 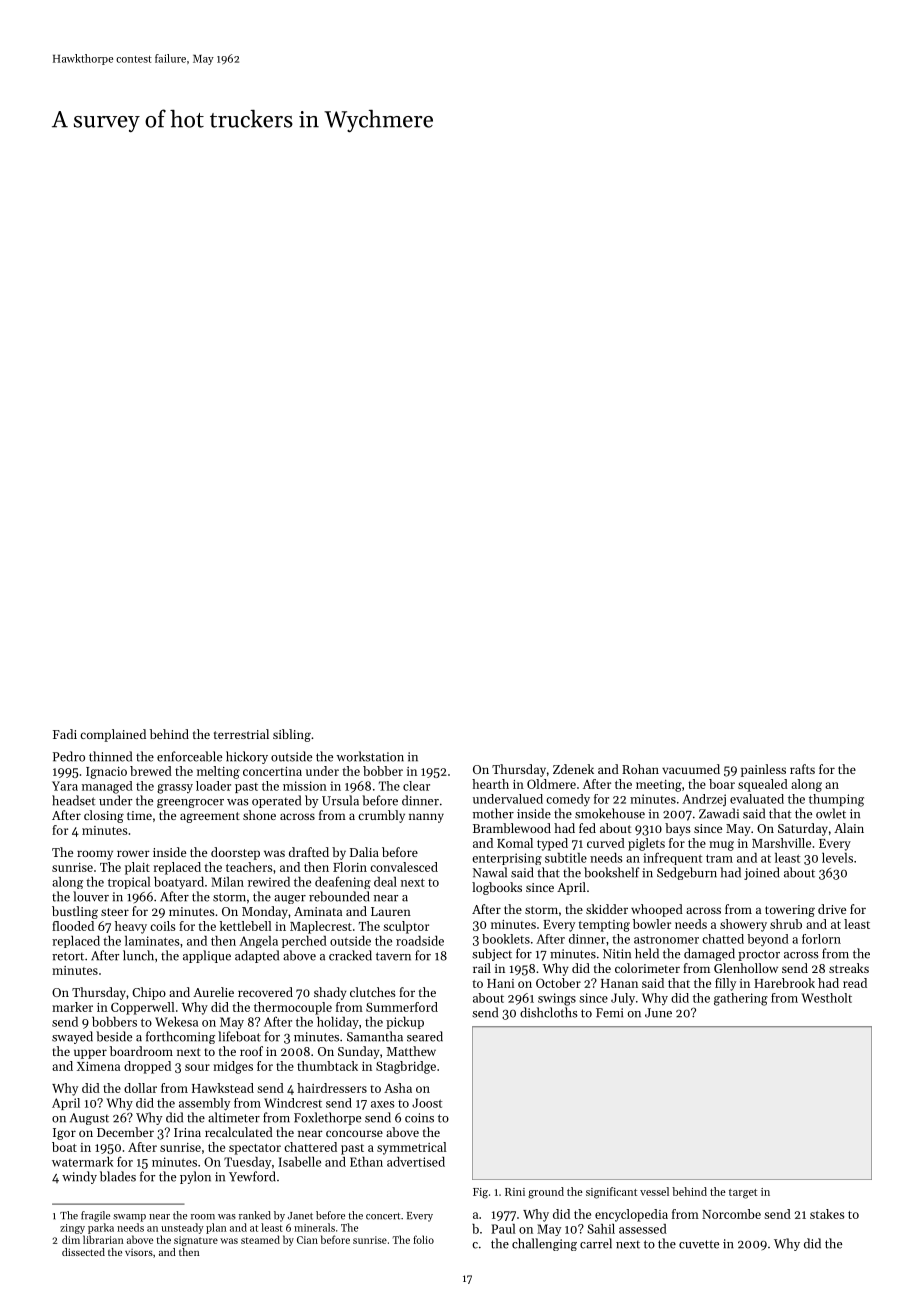 I want to click on Femi, so click(x=609, y=1013).
